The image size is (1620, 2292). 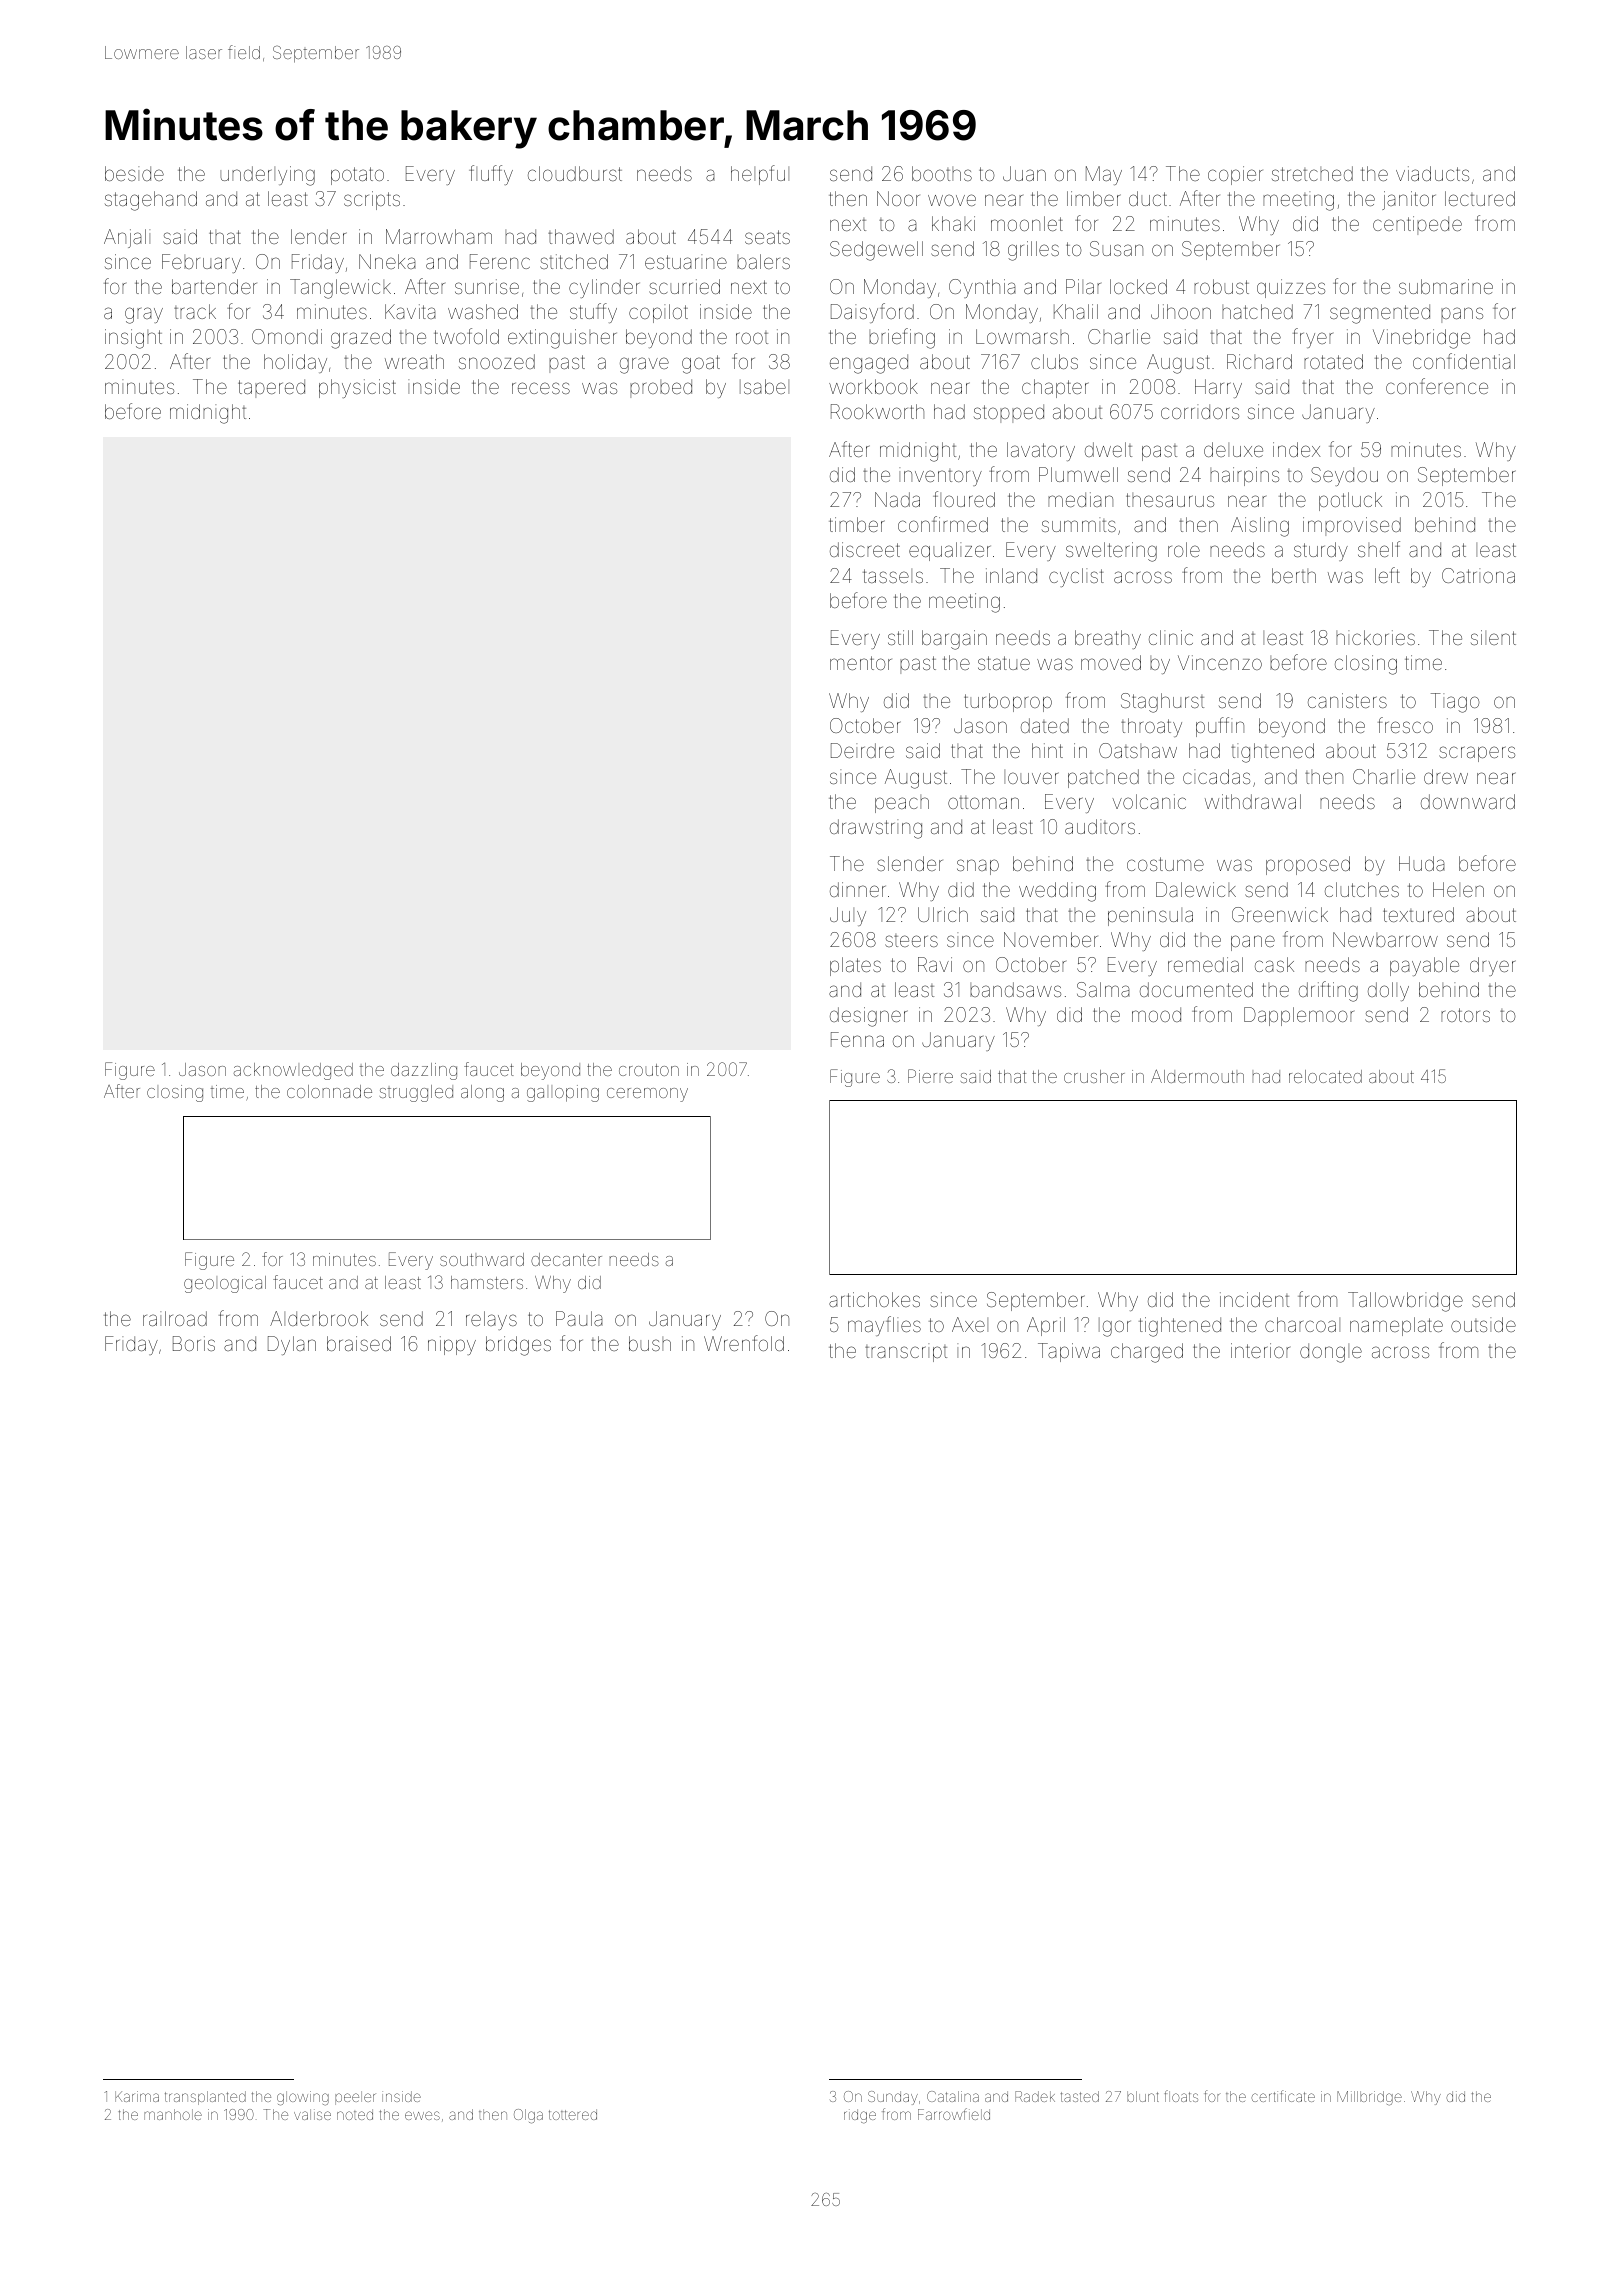 What do you see at coordinates (422, 2115) in the screenshot?
I see `ewes` at bounding box center [422, 2115].
